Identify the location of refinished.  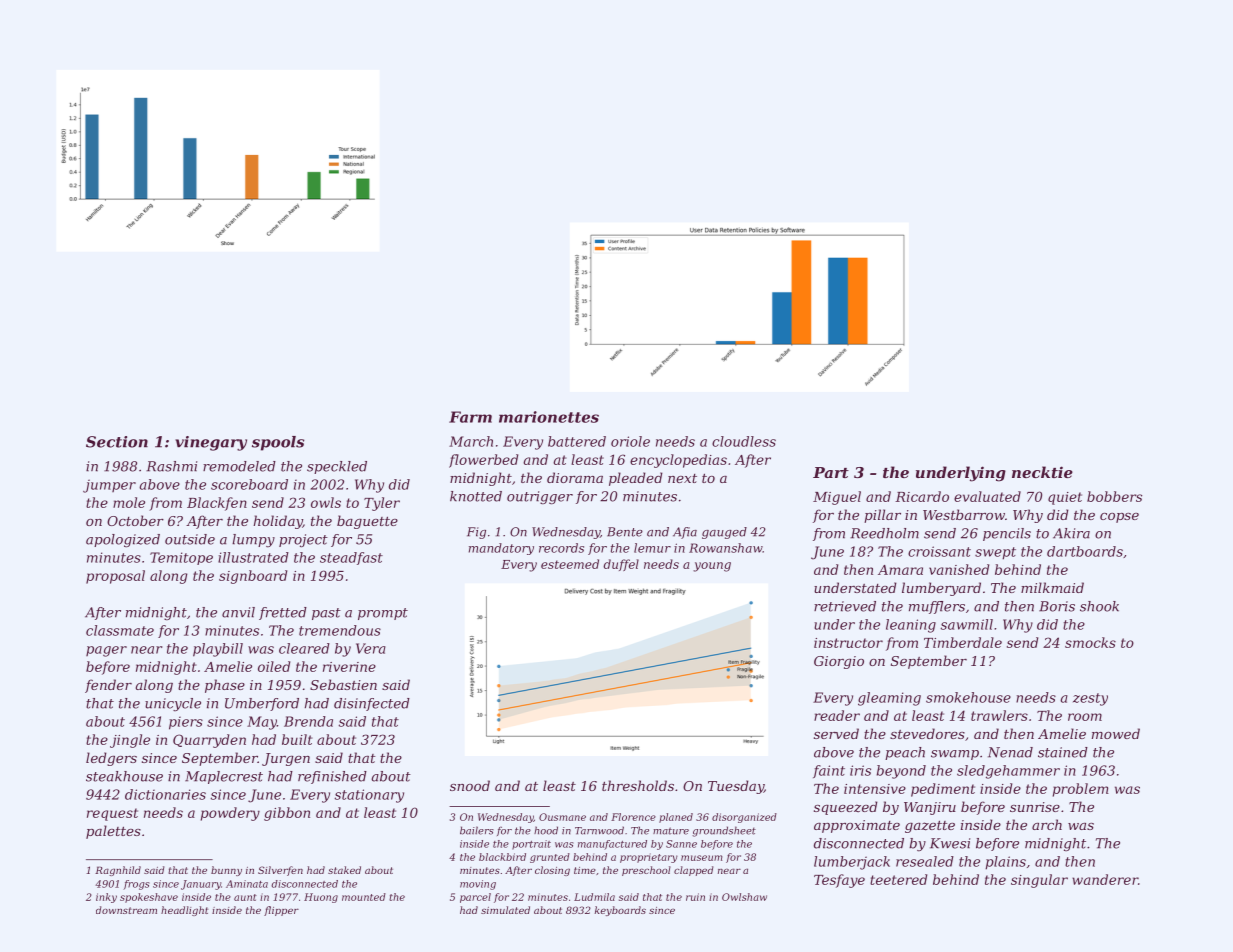
(332, 777).
